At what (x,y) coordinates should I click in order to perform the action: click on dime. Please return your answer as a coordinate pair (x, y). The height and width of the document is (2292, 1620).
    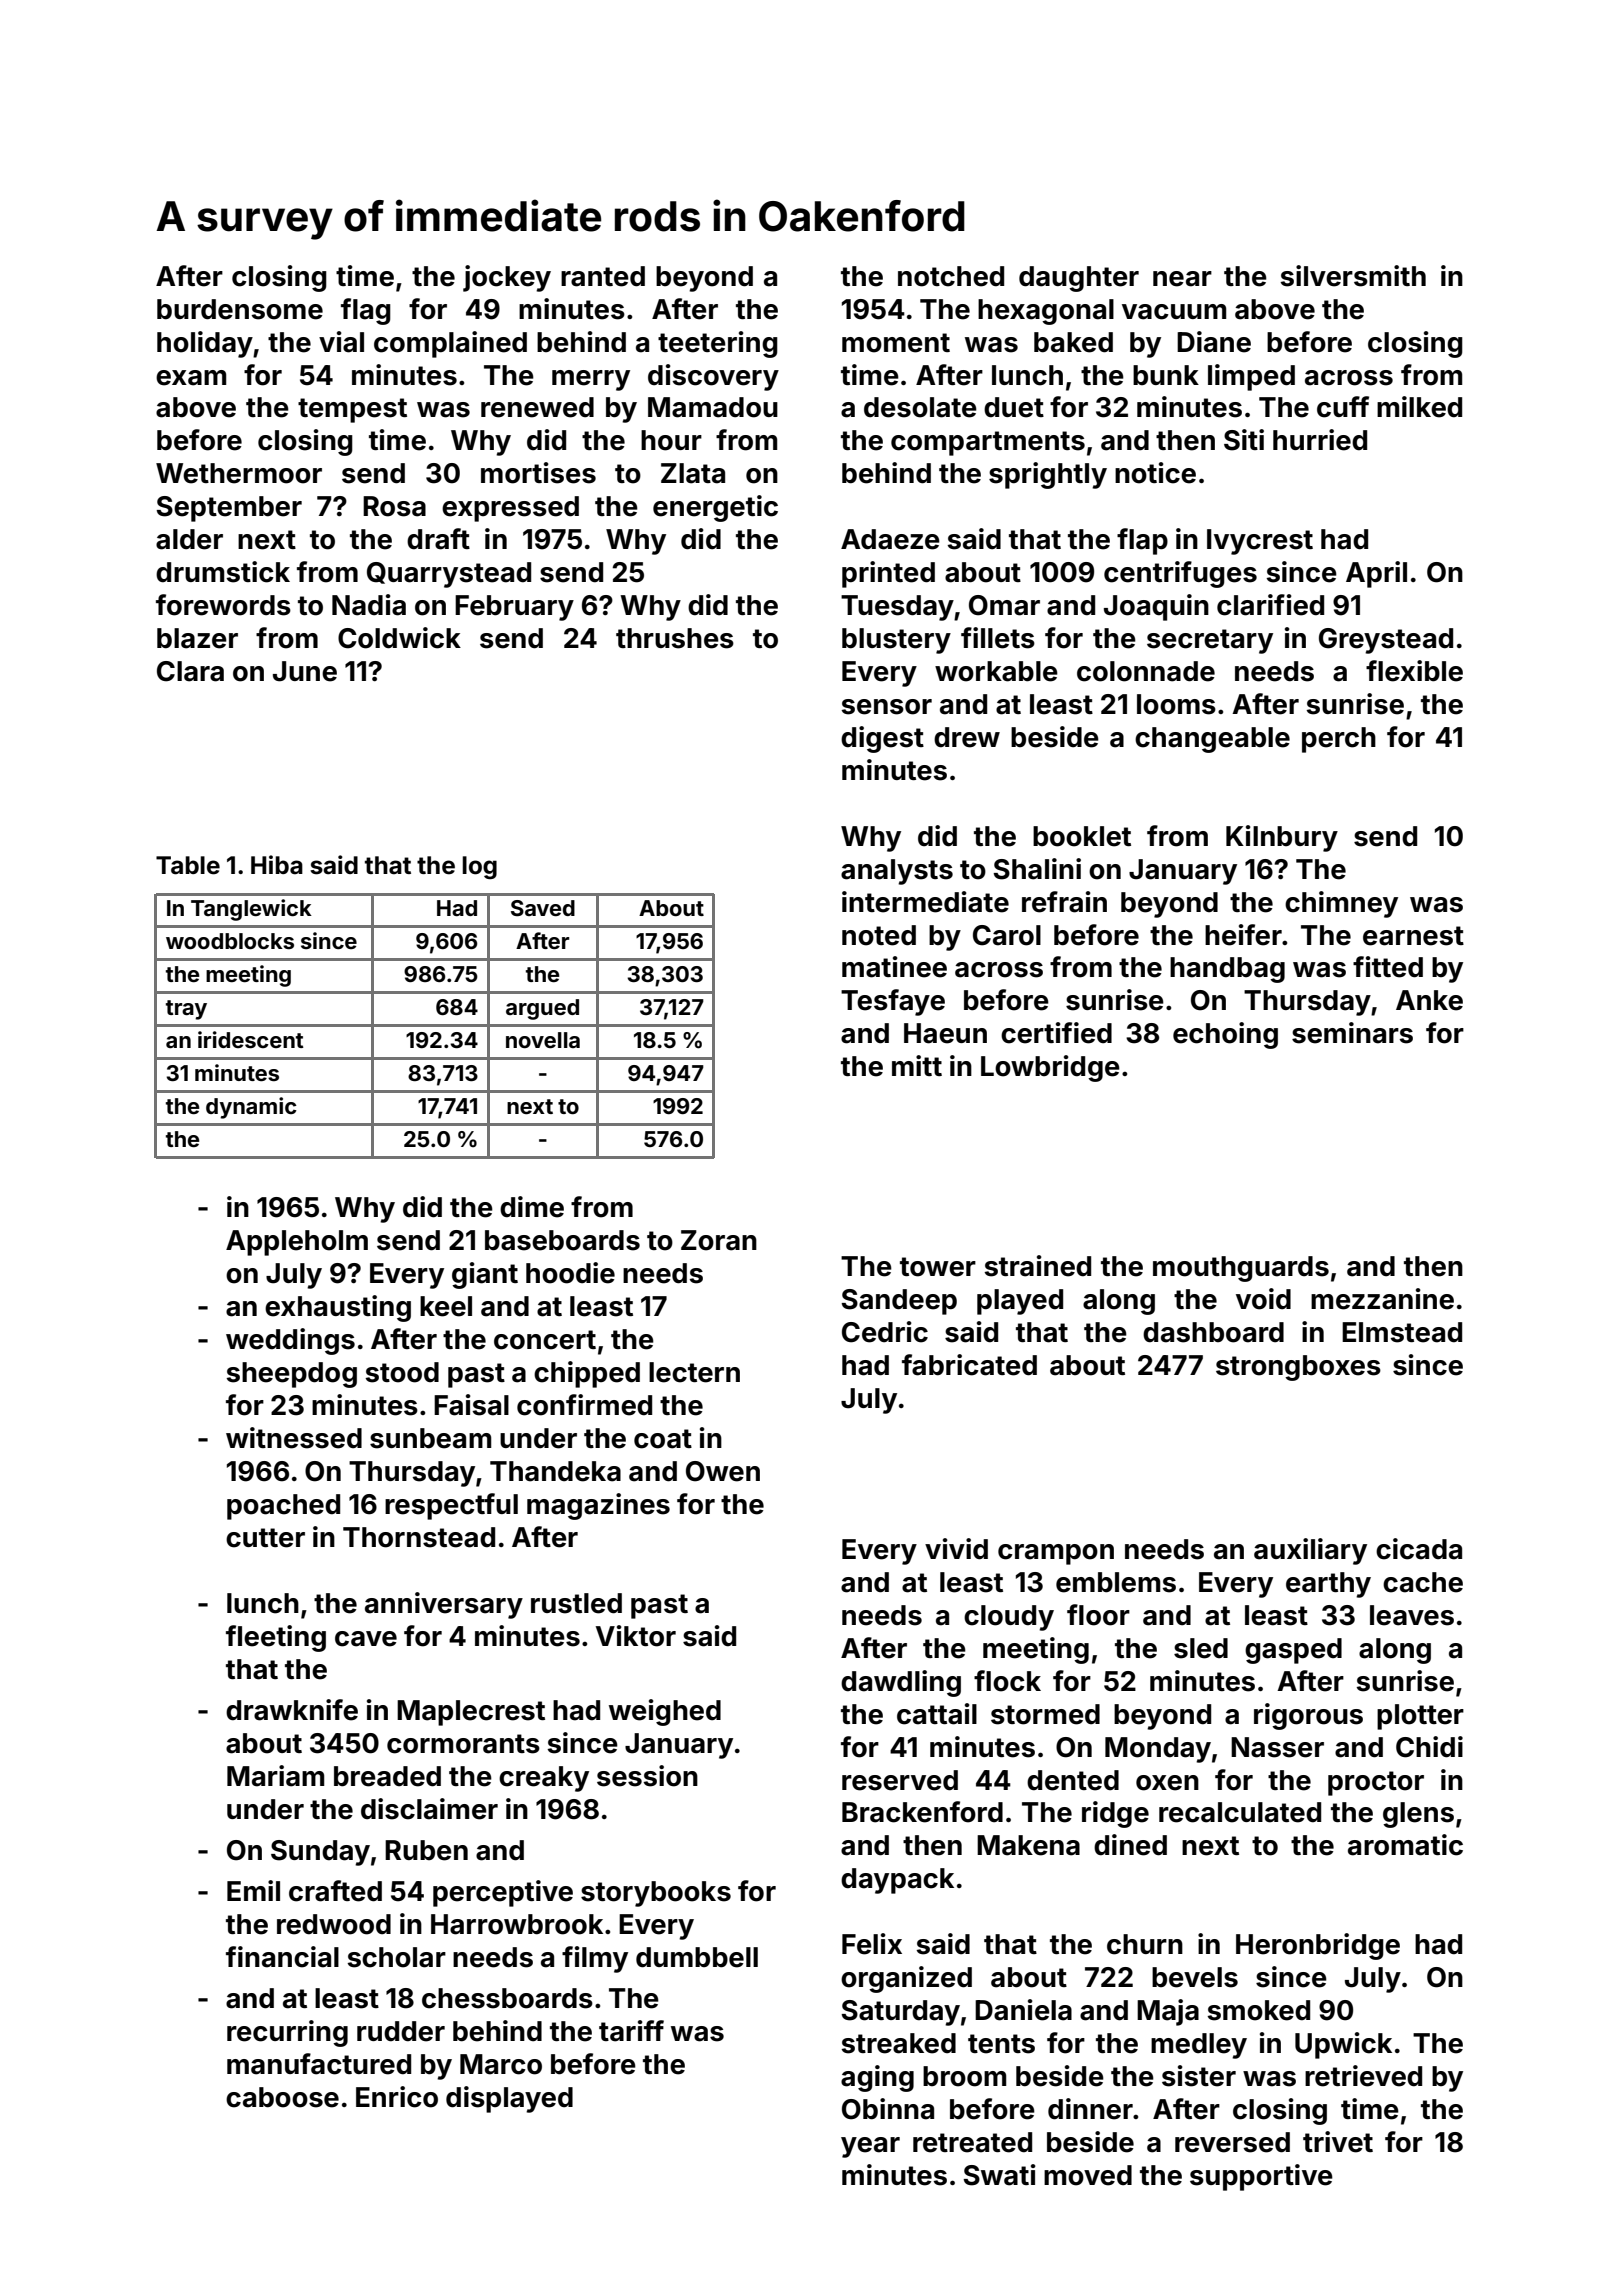
    Looking at the image, I should click on (532, 1207).
